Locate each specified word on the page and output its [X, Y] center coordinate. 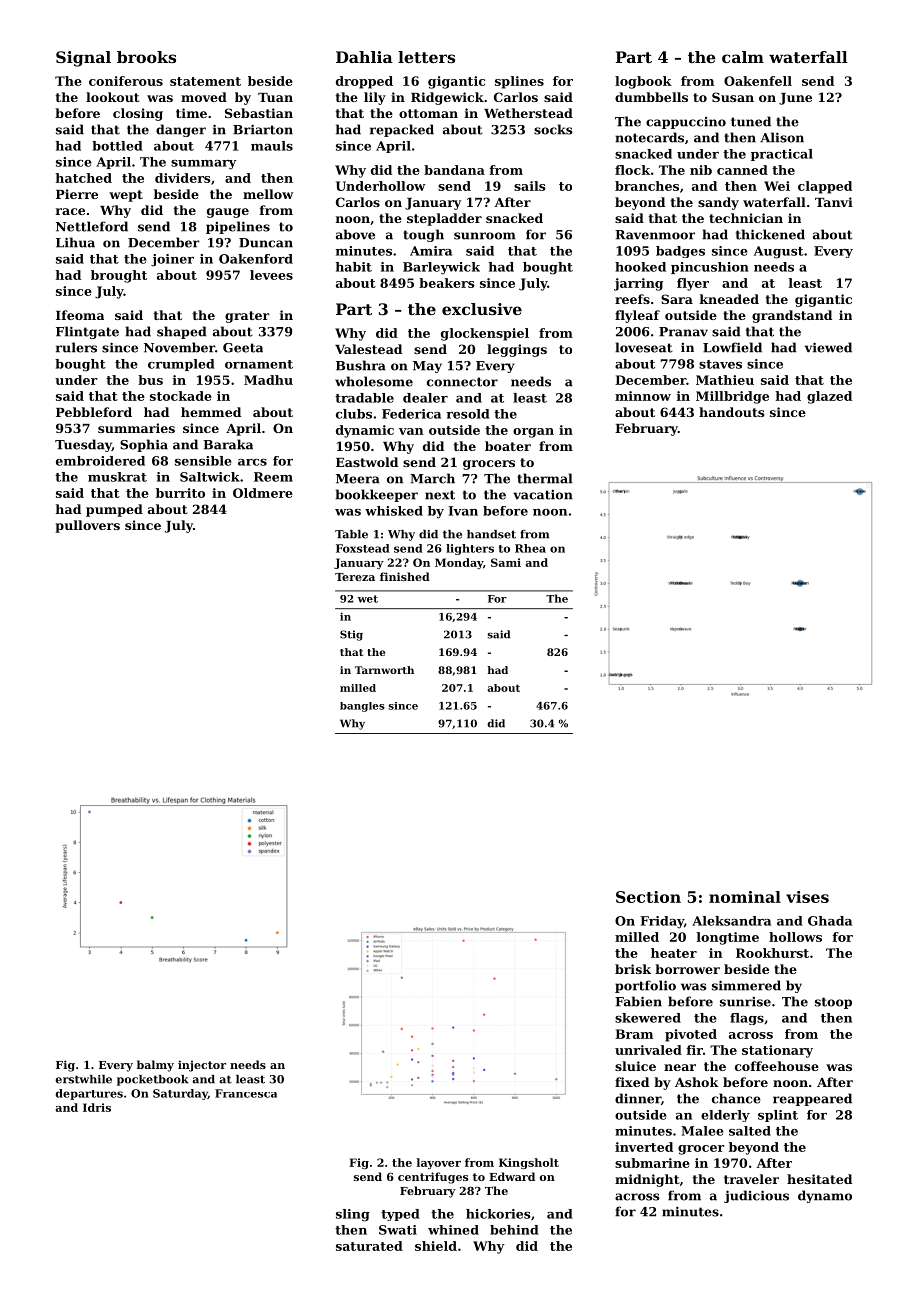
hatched [83, 178]
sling [353, 1215]
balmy [155, 1066]
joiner [172, 260]
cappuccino [686, 123]
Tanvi [834, 202]
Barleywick [441, 268]
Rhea [530, 548]
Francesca [246, 1093]
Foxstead [363, 548]
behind [514, 1230]
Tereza [355, 577]
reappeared [812, 1099]
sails [530, 186]
